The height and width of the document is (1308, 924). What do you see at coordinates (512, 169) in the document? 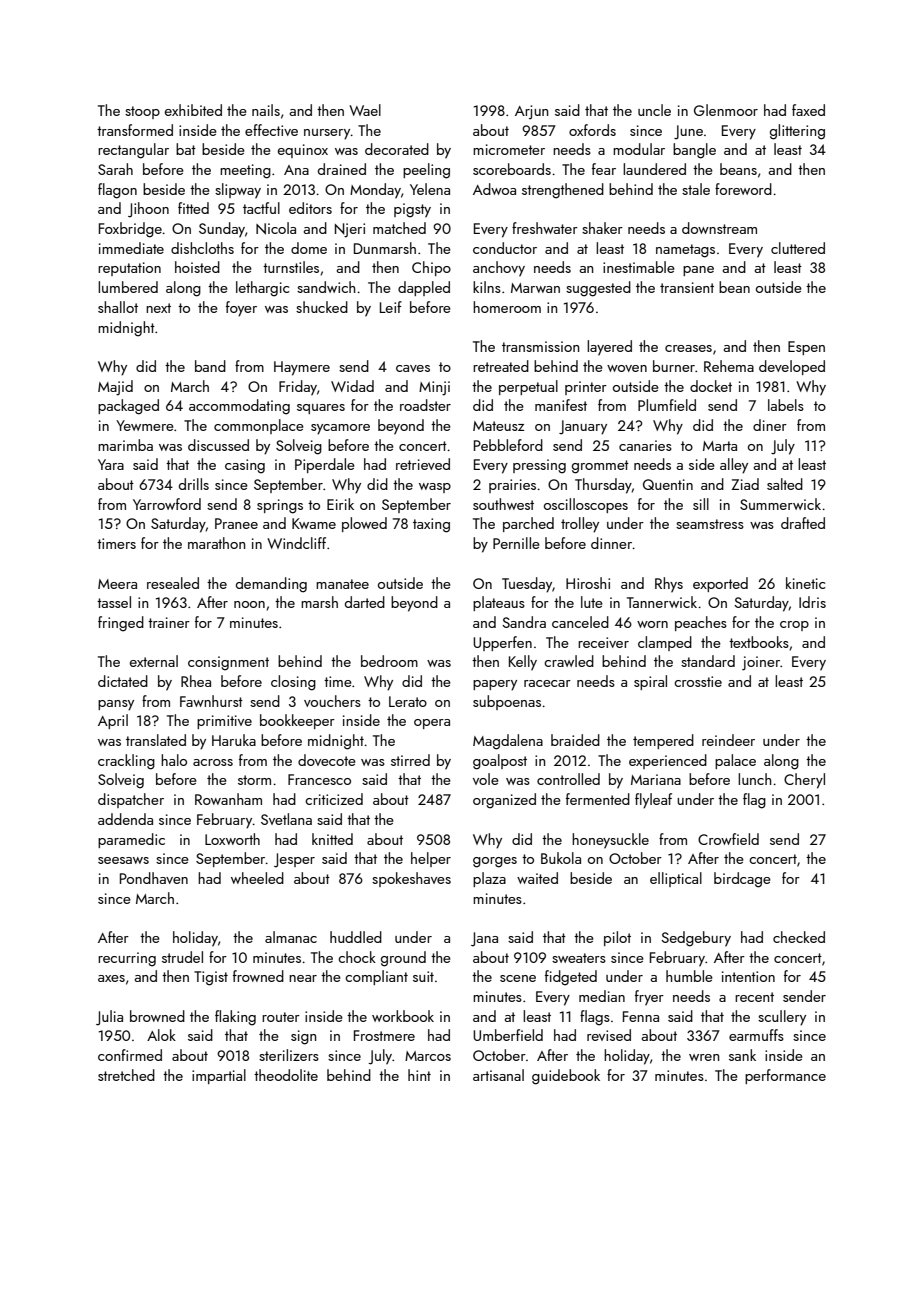
I see `scoreboards` at bounding box center [512, 169].
